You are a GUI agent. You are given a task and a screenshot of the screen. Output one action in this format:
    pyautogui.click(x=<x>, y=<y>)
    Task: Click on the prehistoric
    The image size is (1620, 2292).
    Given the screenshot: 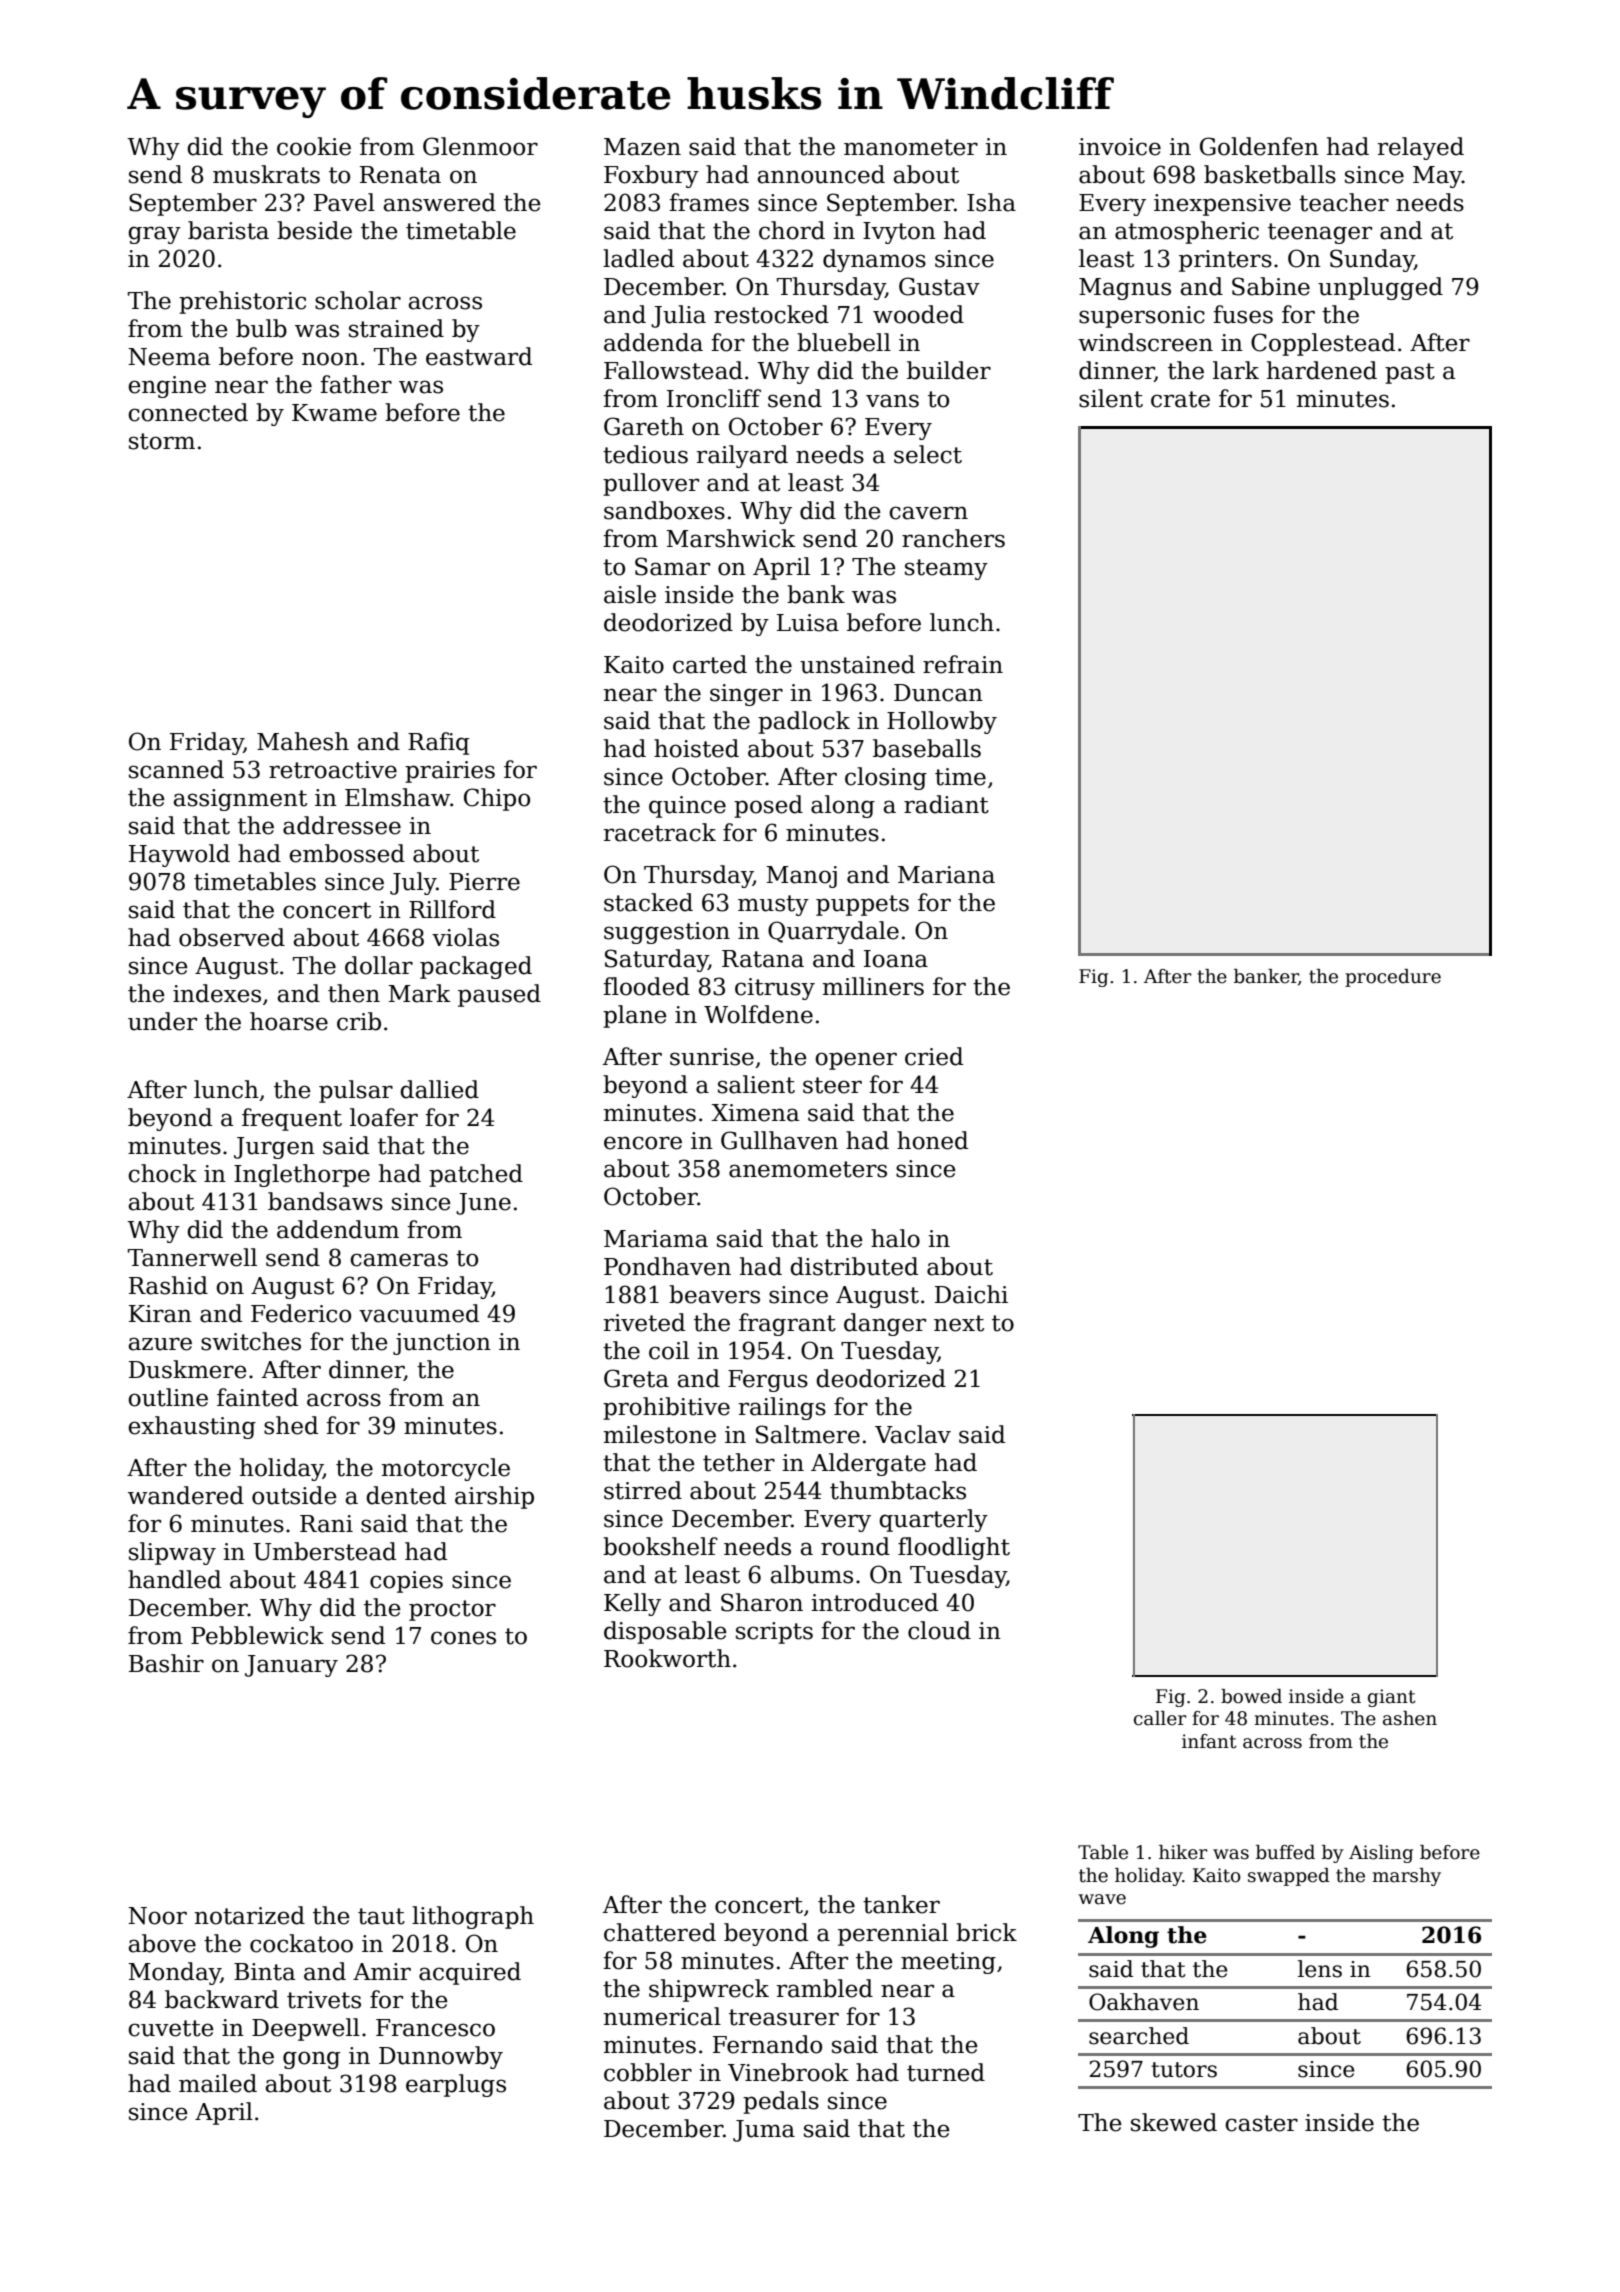 What is the action you would take?
    pyautogui.click(x=242, y=302)
